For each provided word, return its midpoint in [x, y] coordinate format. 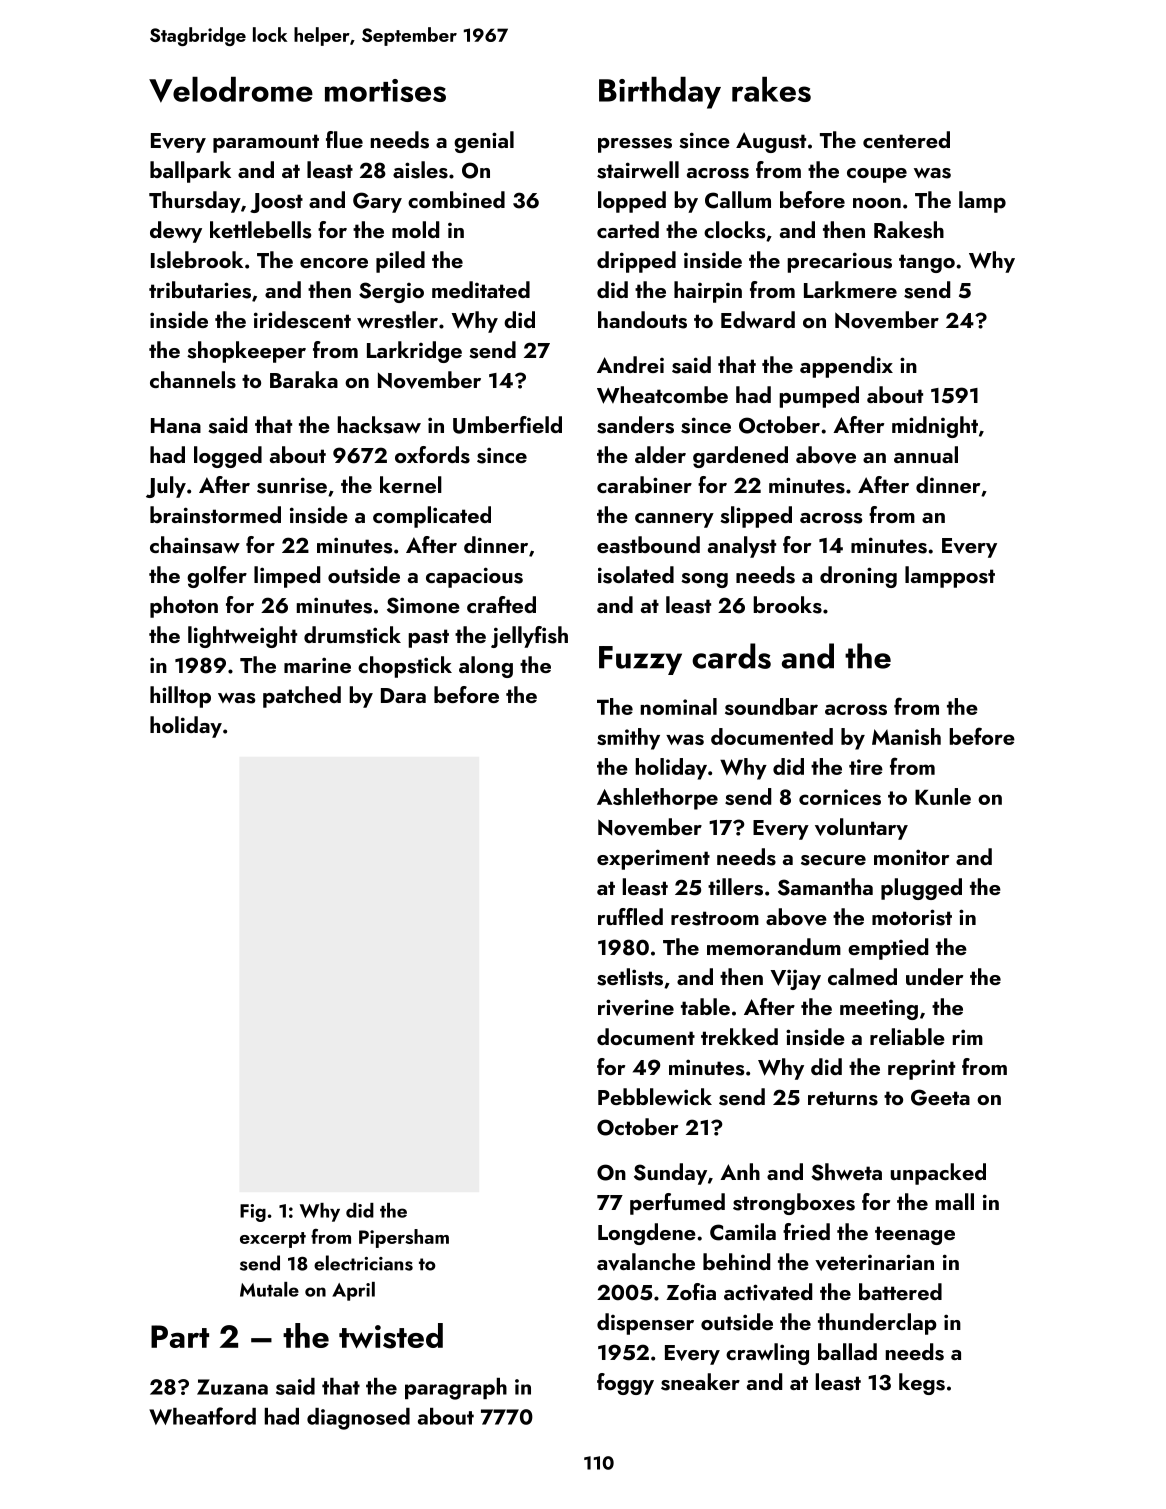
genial [484, 142]
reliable [907, 1036]
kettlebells [260, 230]
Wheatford [202, 1416]
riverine [636, 1007]
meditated [481, 289]
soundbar [771, 706]
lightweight [242, 637]
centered [906, 139]
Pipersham [404, 1238]
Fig [253, 1213]
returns [843, 1098]
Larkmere [850, 289]
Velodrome [231, 90]
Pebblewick [655, 1096]
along [486, 667]
